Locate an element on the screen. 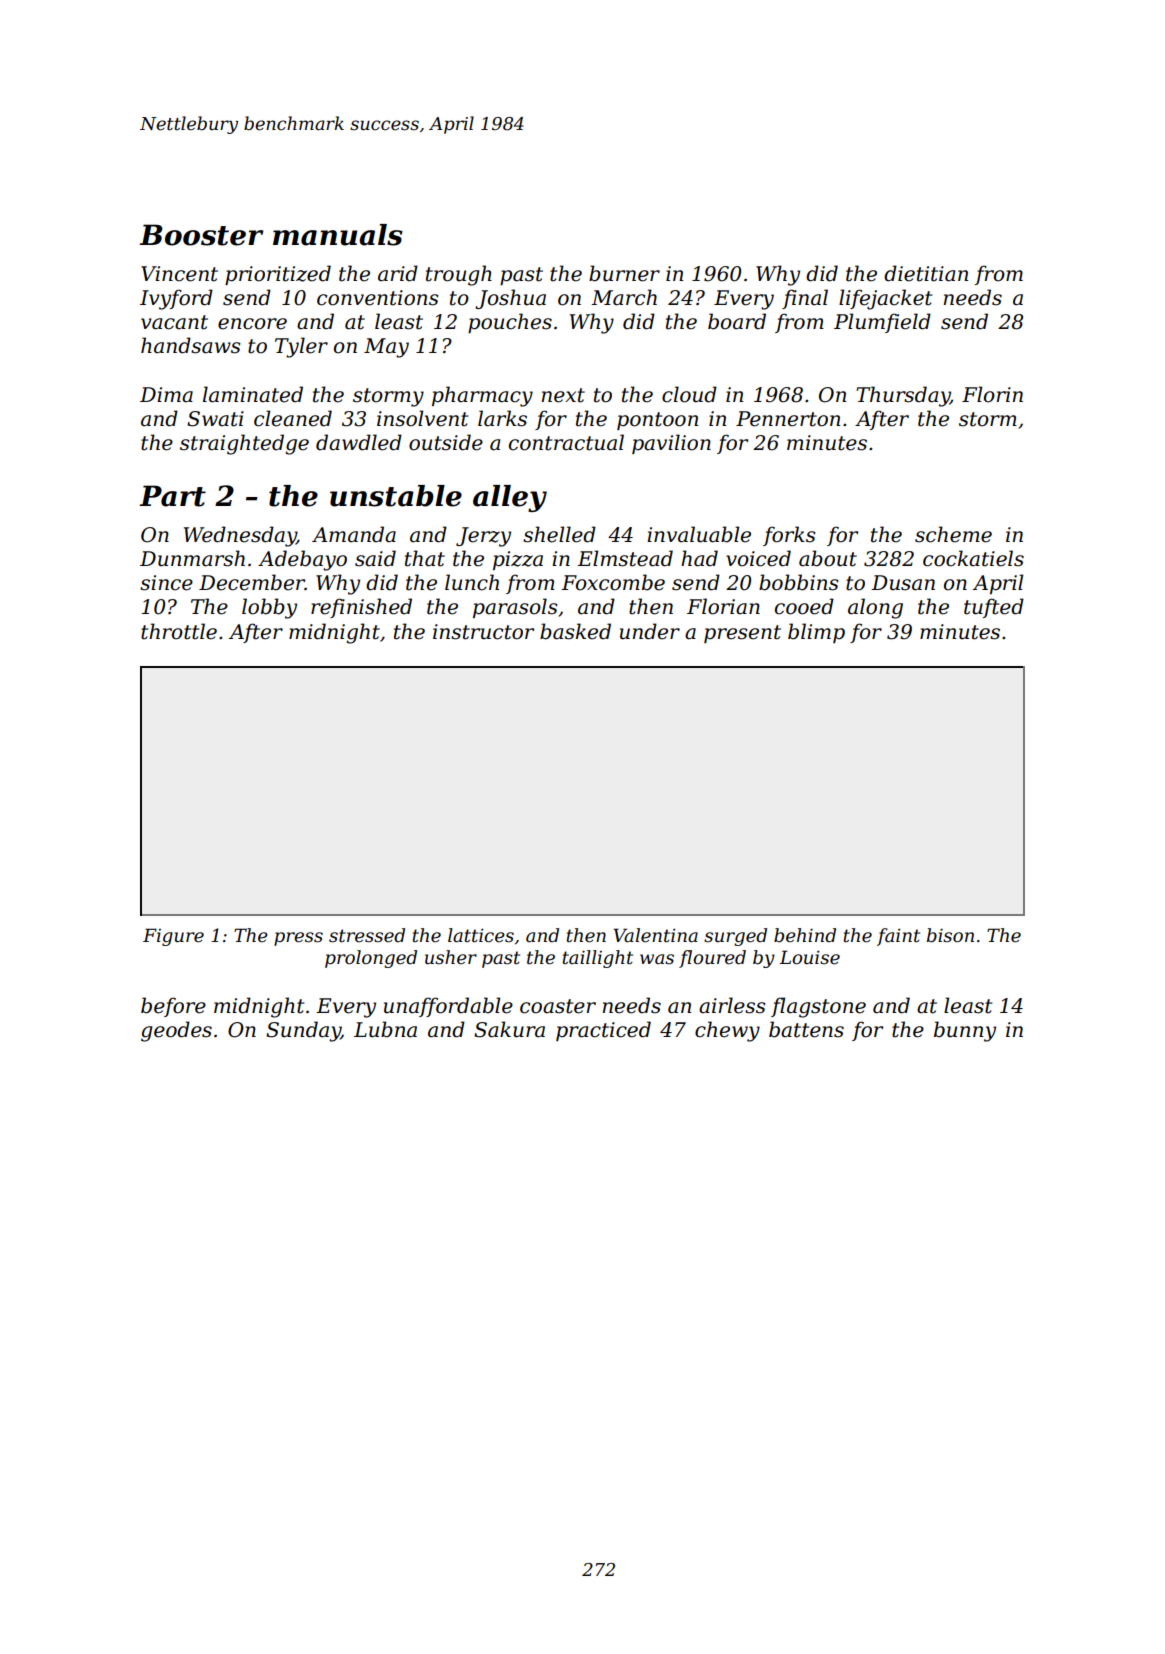  throttle is located at coordinates (179, 631).
